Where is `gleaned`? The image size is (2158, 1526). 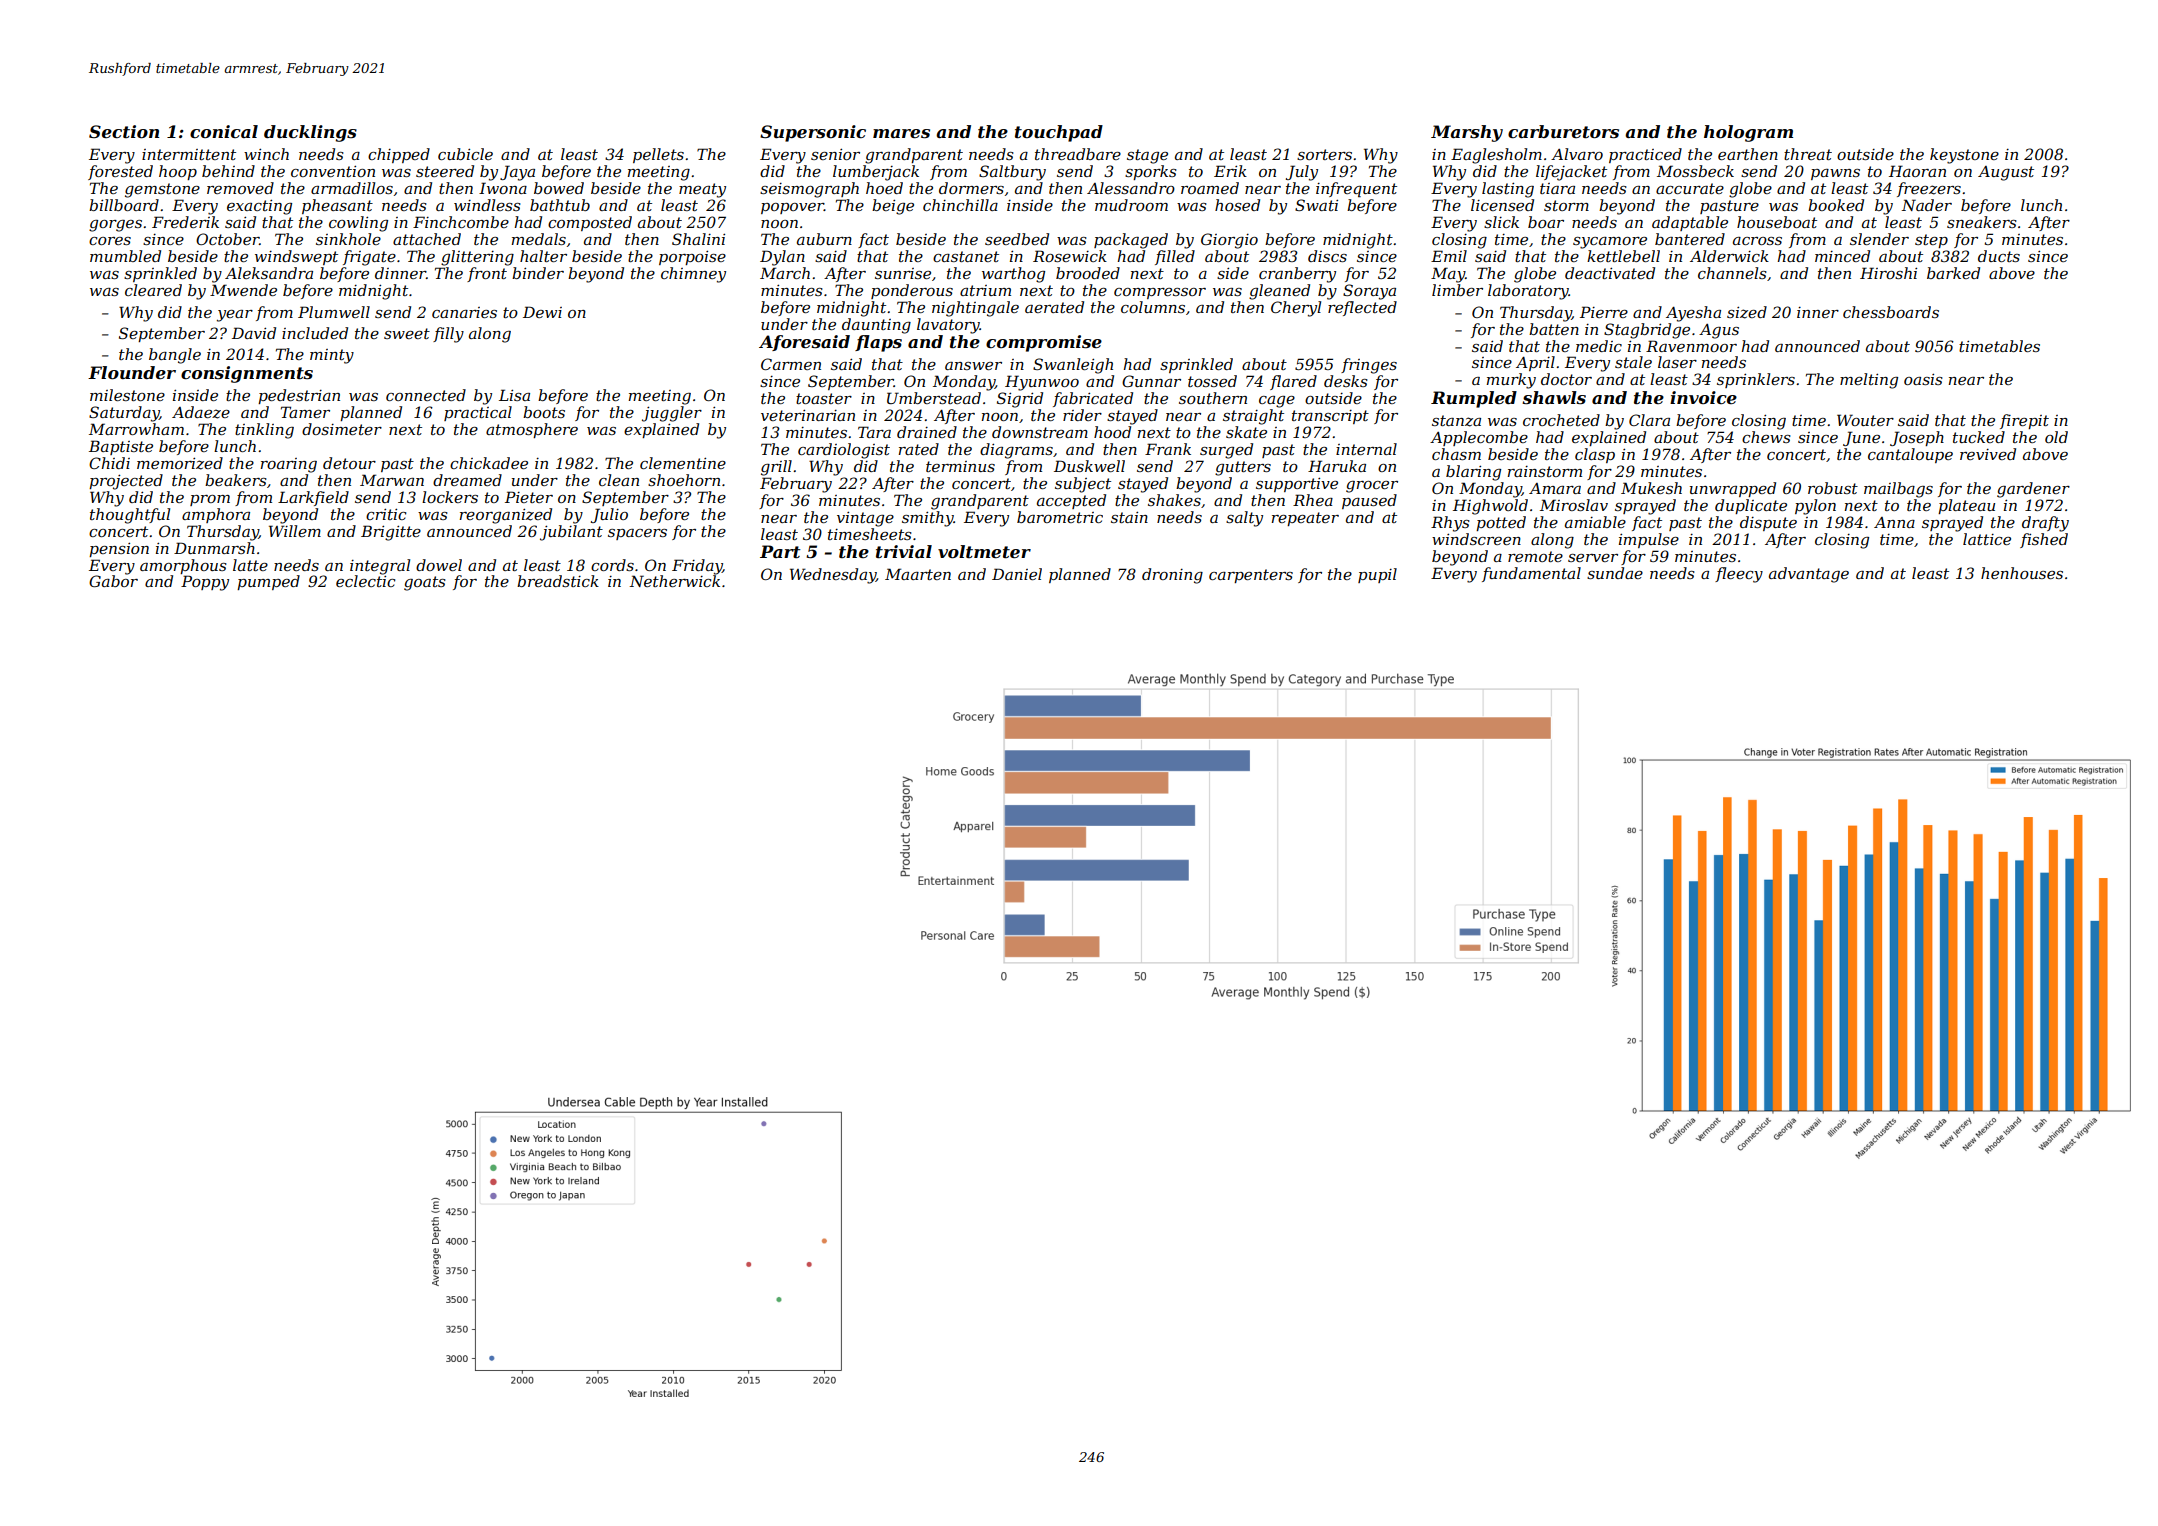 gleaned is located at coordinates (1279, 292).
